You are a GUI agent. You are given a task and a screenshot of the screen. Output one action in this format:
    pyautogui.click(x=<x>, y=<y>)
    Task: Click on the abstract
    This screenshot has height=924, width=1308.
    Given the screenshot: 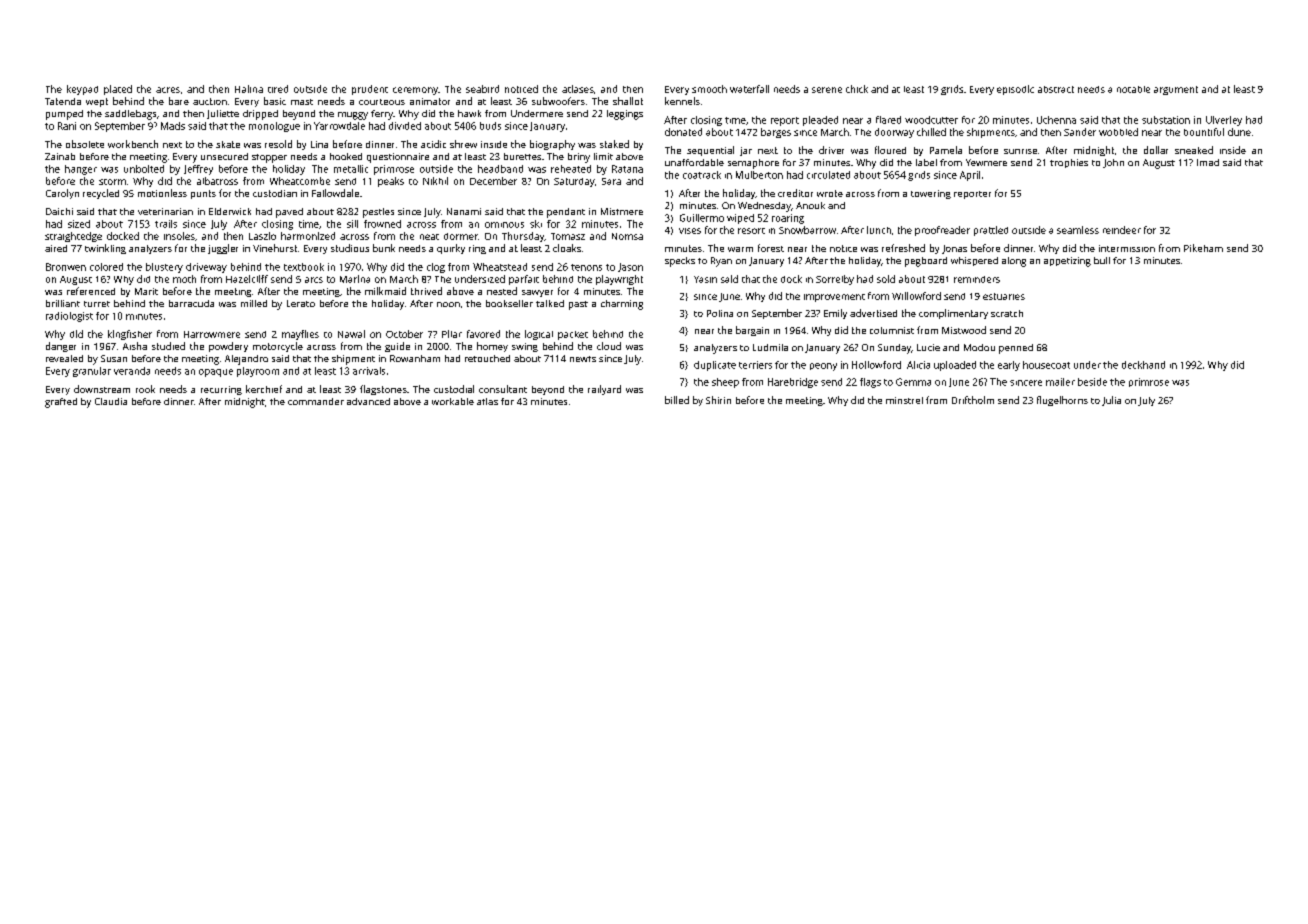 What is the action you would take?
    pyautogui.click(x=1056, y=89)
